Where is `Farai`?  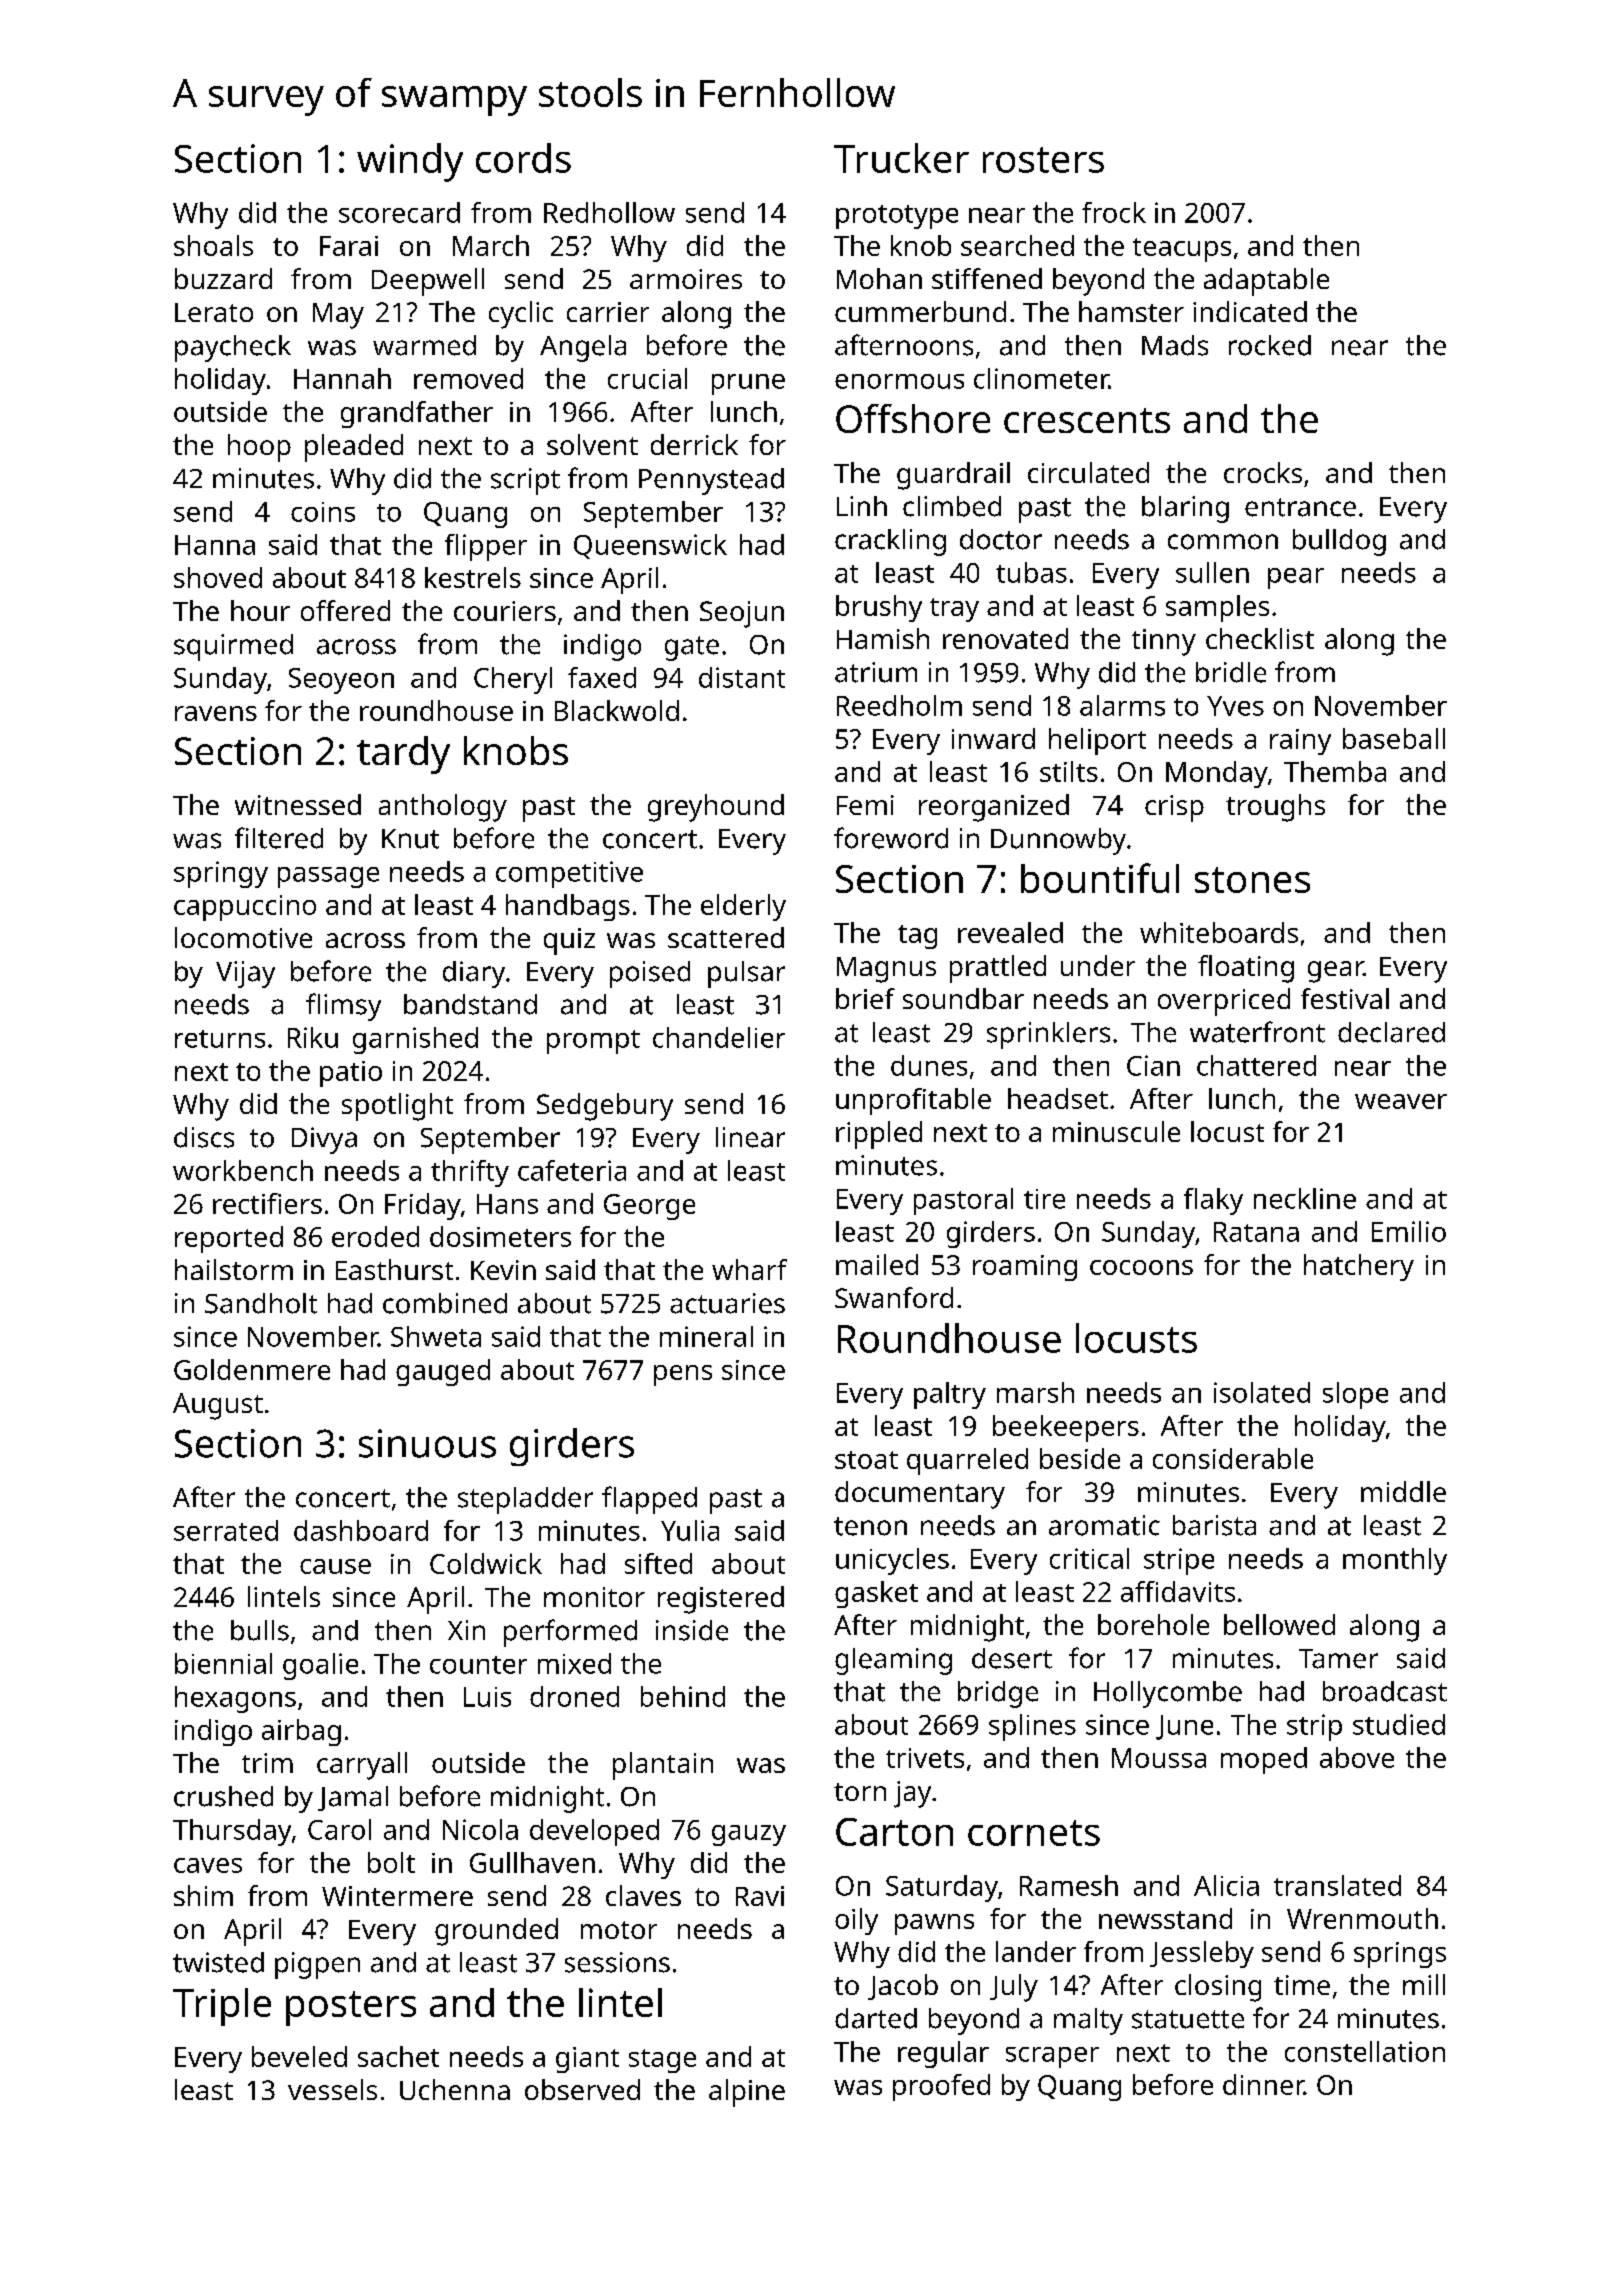 Farai is located at coordinates (349, 246).
